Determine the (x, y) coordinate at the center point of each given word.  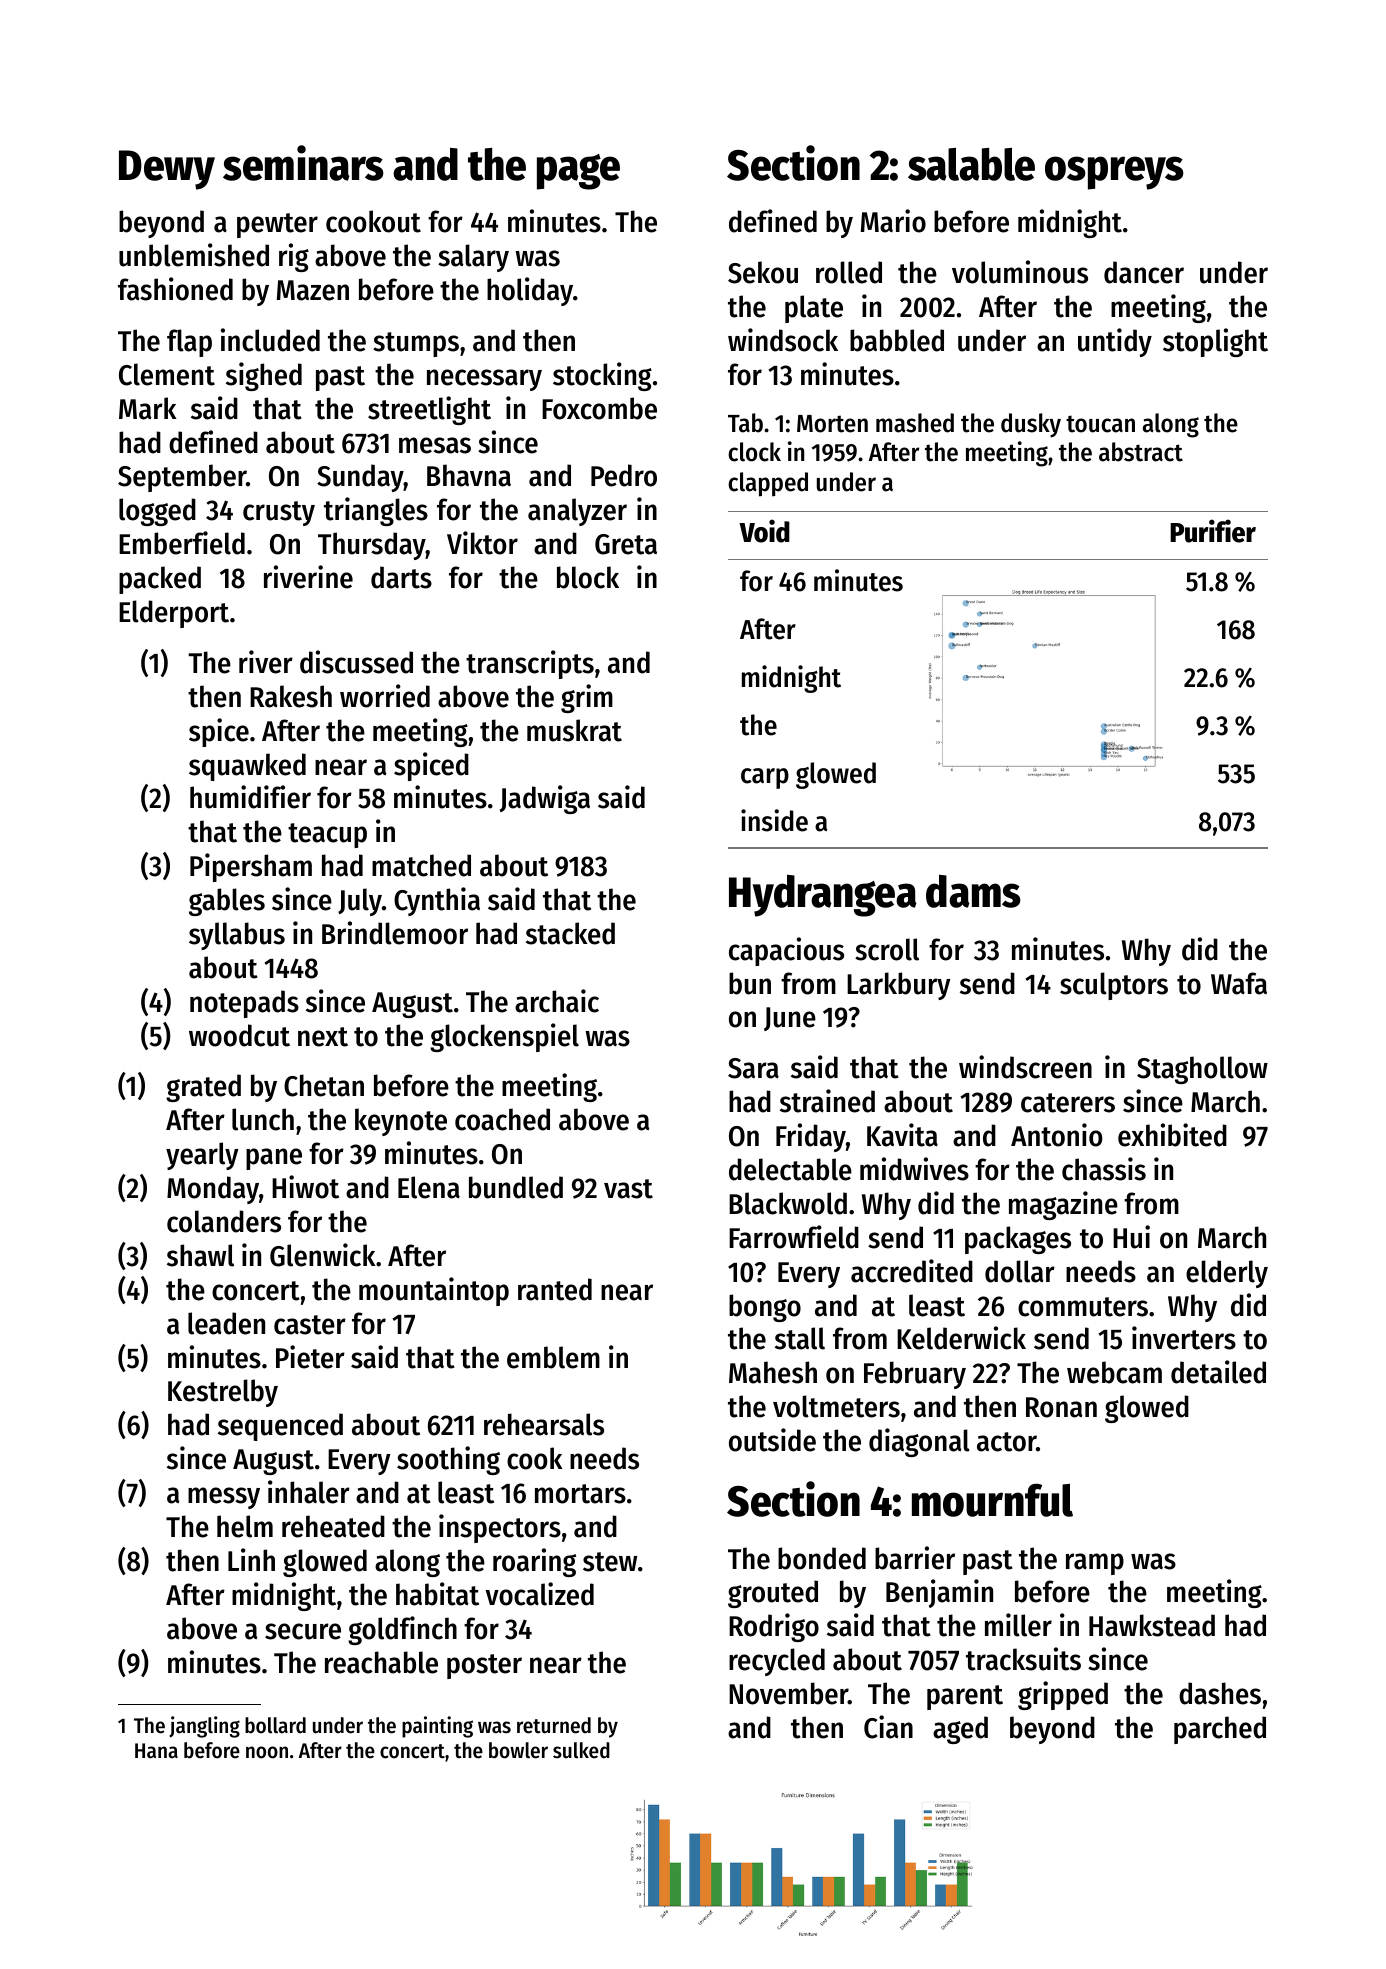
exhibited (1172, 1135)
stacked (570, 933)
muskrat (574, 730)
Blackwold (788, 1203)
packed (160, 580)
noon (267, 1752)
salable (971, 164)
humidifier (250, 797)
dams (973, 891)
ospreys (1114, 173)
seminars (303, 163)
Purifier (1213, 531)
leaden (226, 1323)
